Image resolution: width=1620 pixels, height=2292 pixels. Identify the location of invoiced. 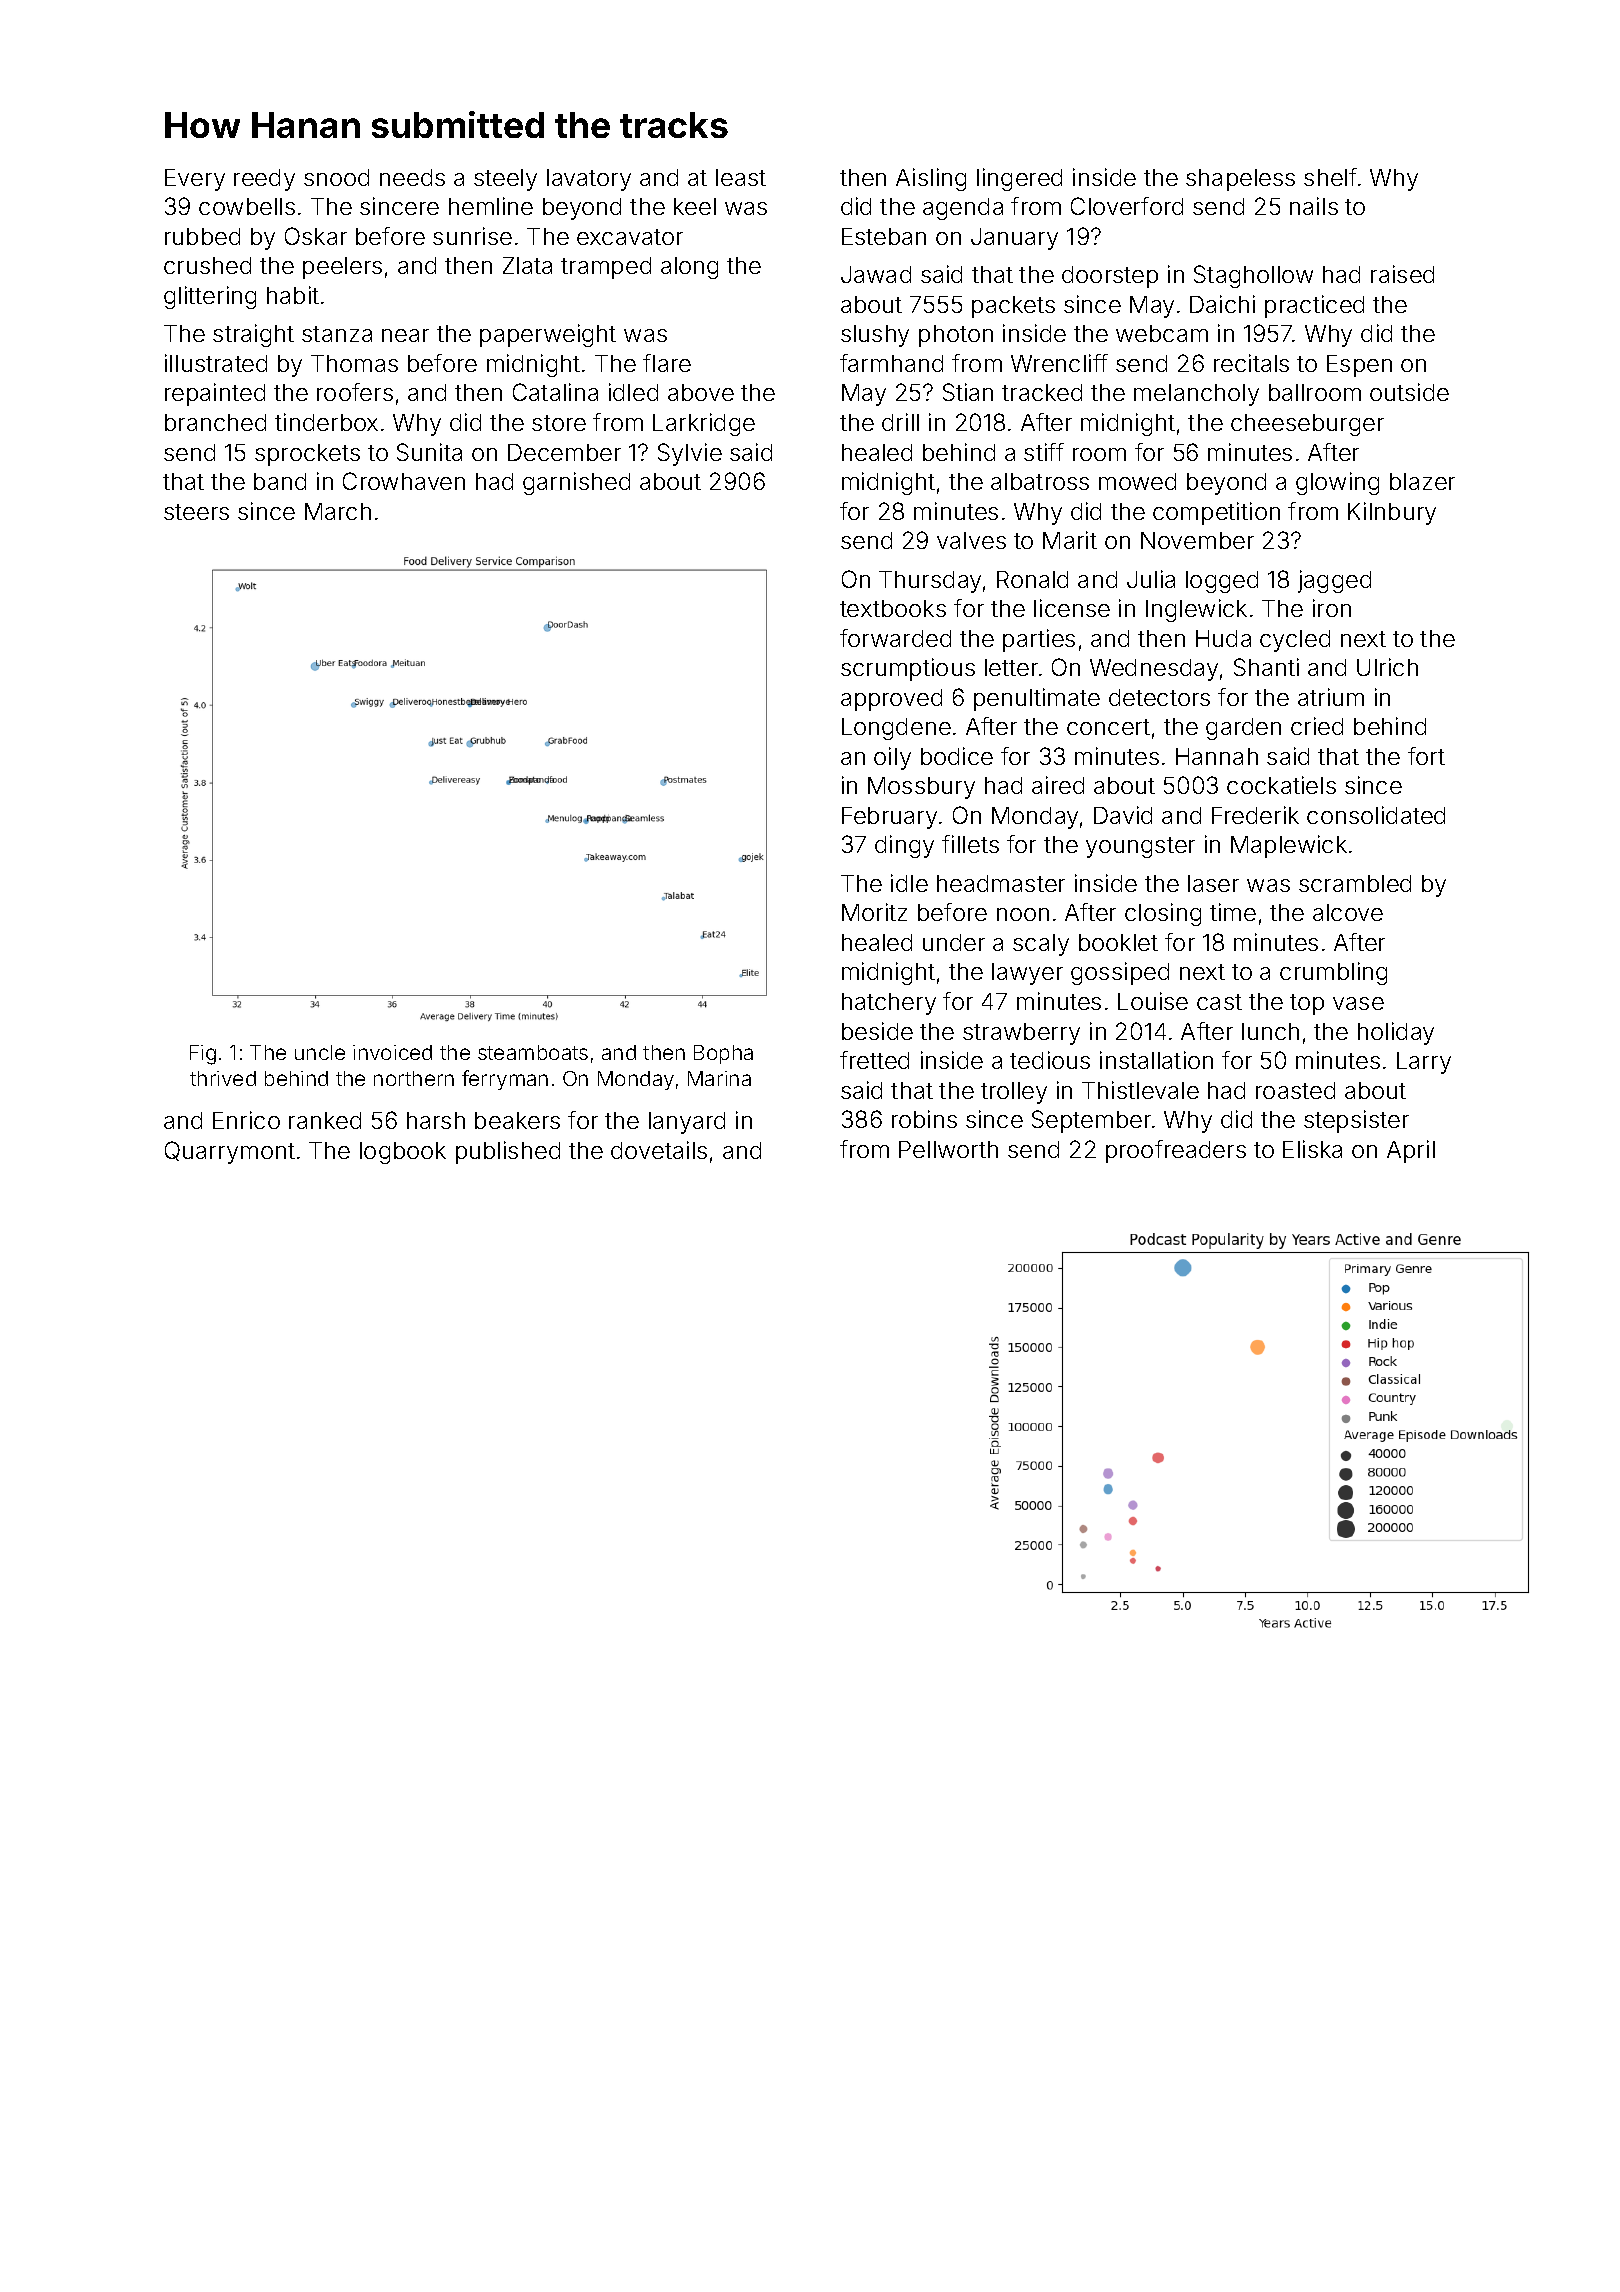
(392, 1052).
